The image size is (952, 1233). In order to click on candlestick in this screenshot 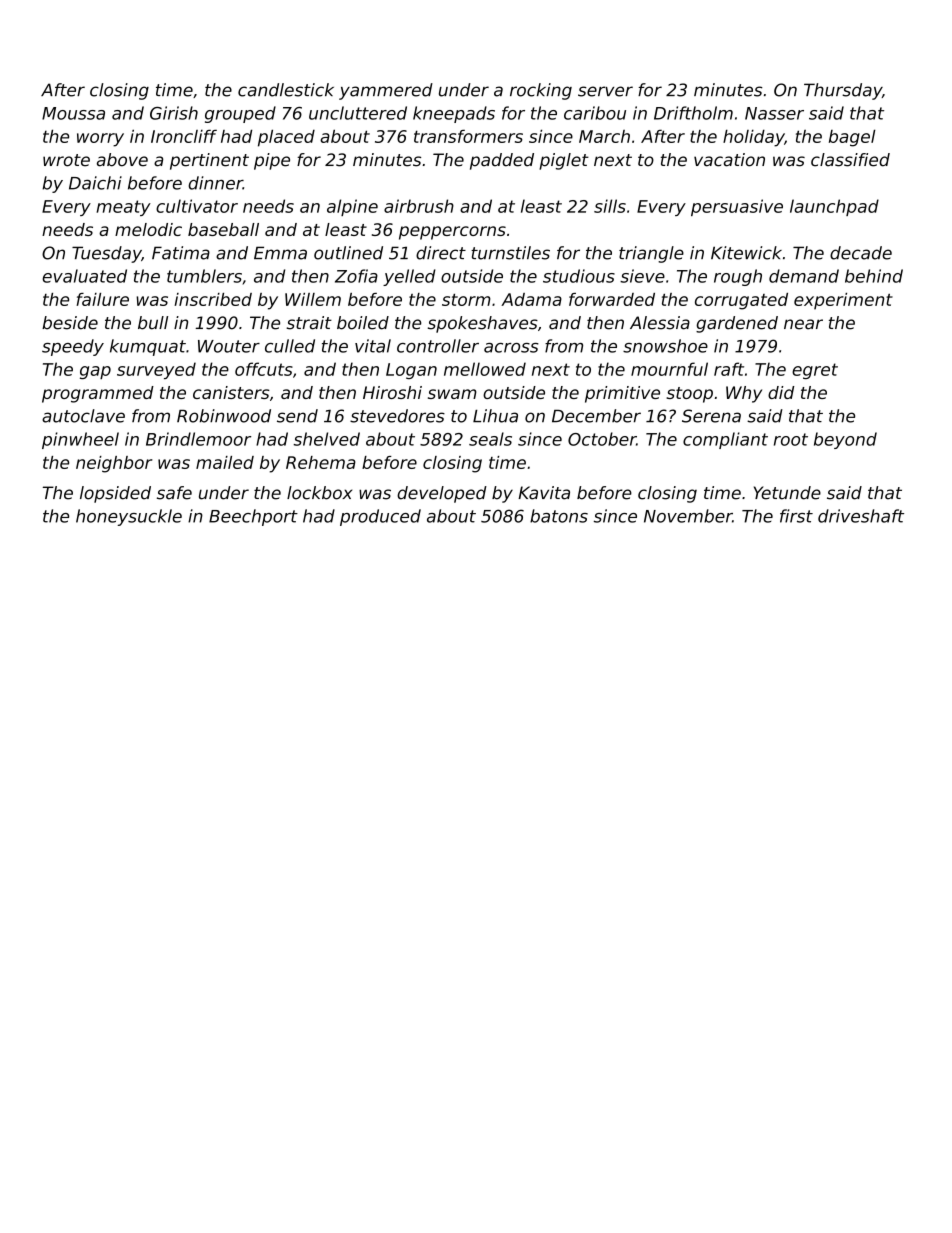, I will do `click(286, 90)`.
